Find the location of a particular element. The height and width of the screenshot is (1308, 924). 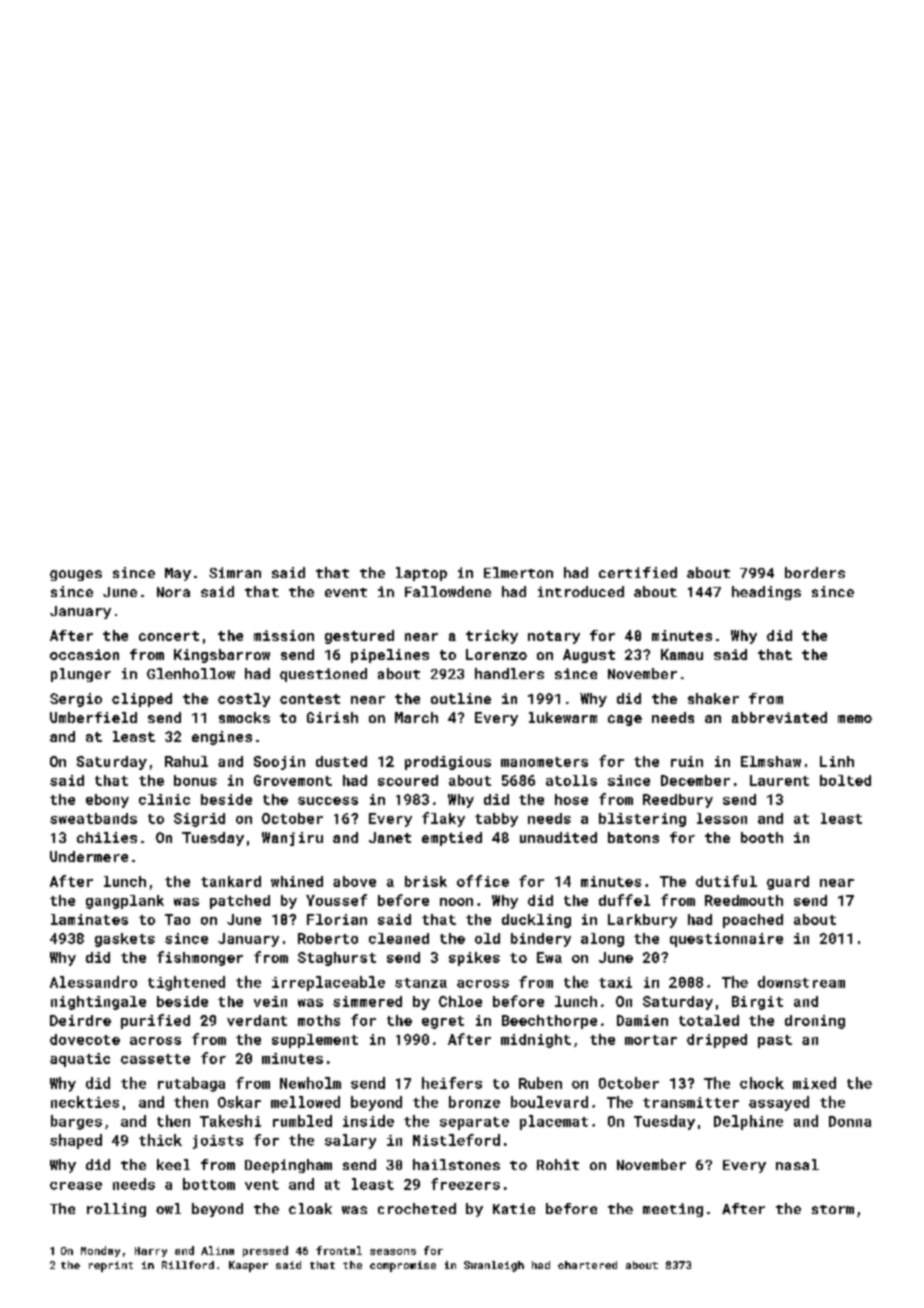

introduced is located at coordinates (581, 591).
